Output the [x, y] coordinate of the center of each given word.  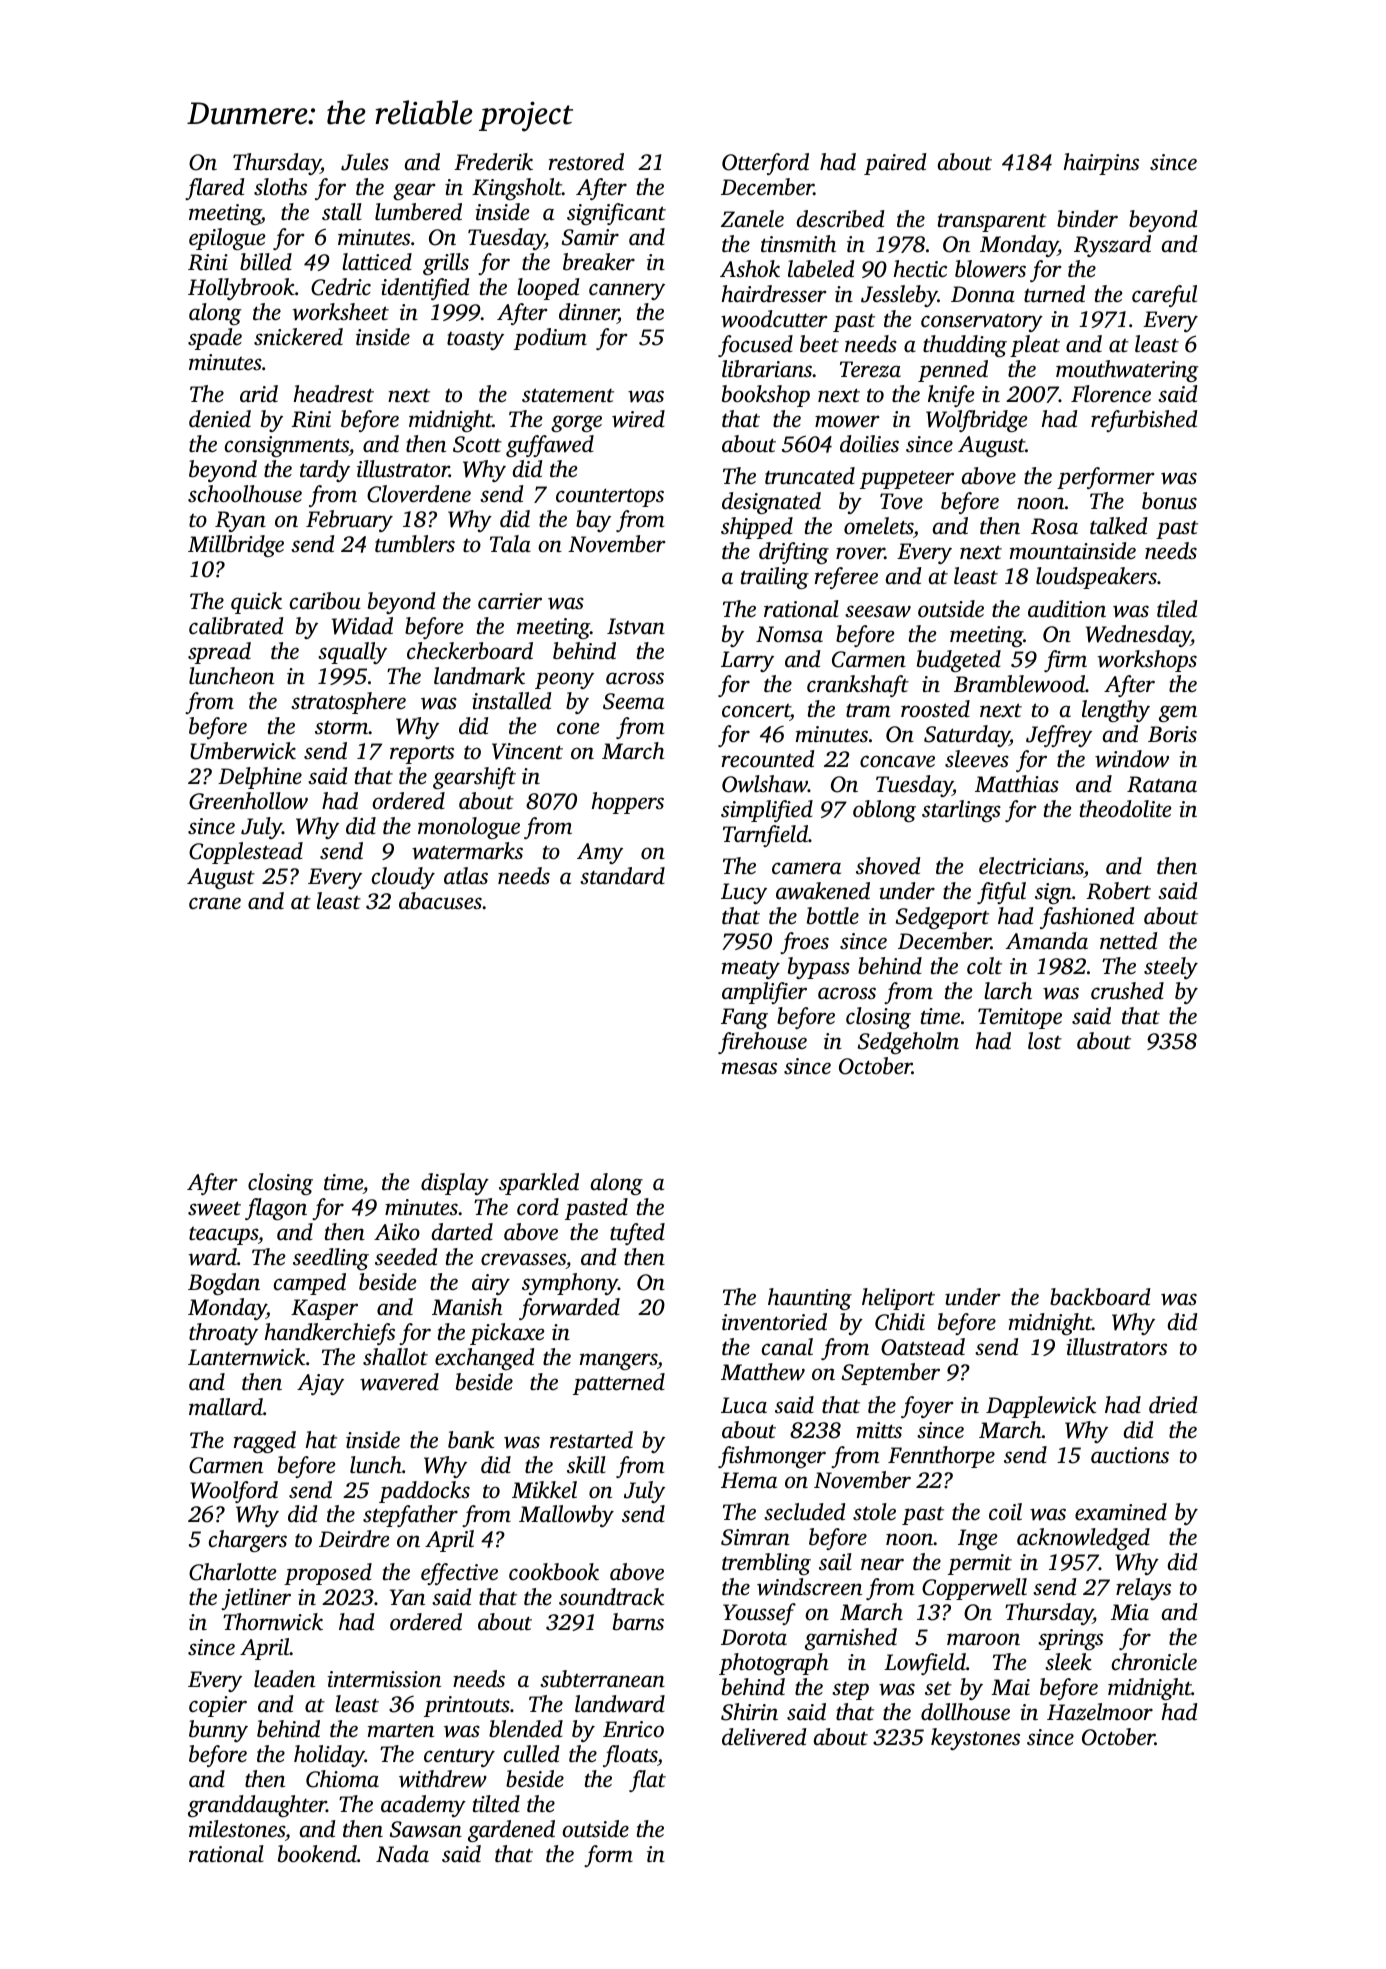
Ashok [750, 269]
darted [462, 1231]
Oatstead [923, 1347]
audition [1067, 609]
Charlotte [232, 1572]
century [459, 1758]
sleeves [977, 759]
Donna [983, 294]
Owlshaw [765, 784]
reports [422, 755]
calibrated [236, 626]
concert [756, 711]
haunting [810, 1299]
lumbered [418, 212]
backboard [1100, 1297]
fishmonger [772, 1457]
